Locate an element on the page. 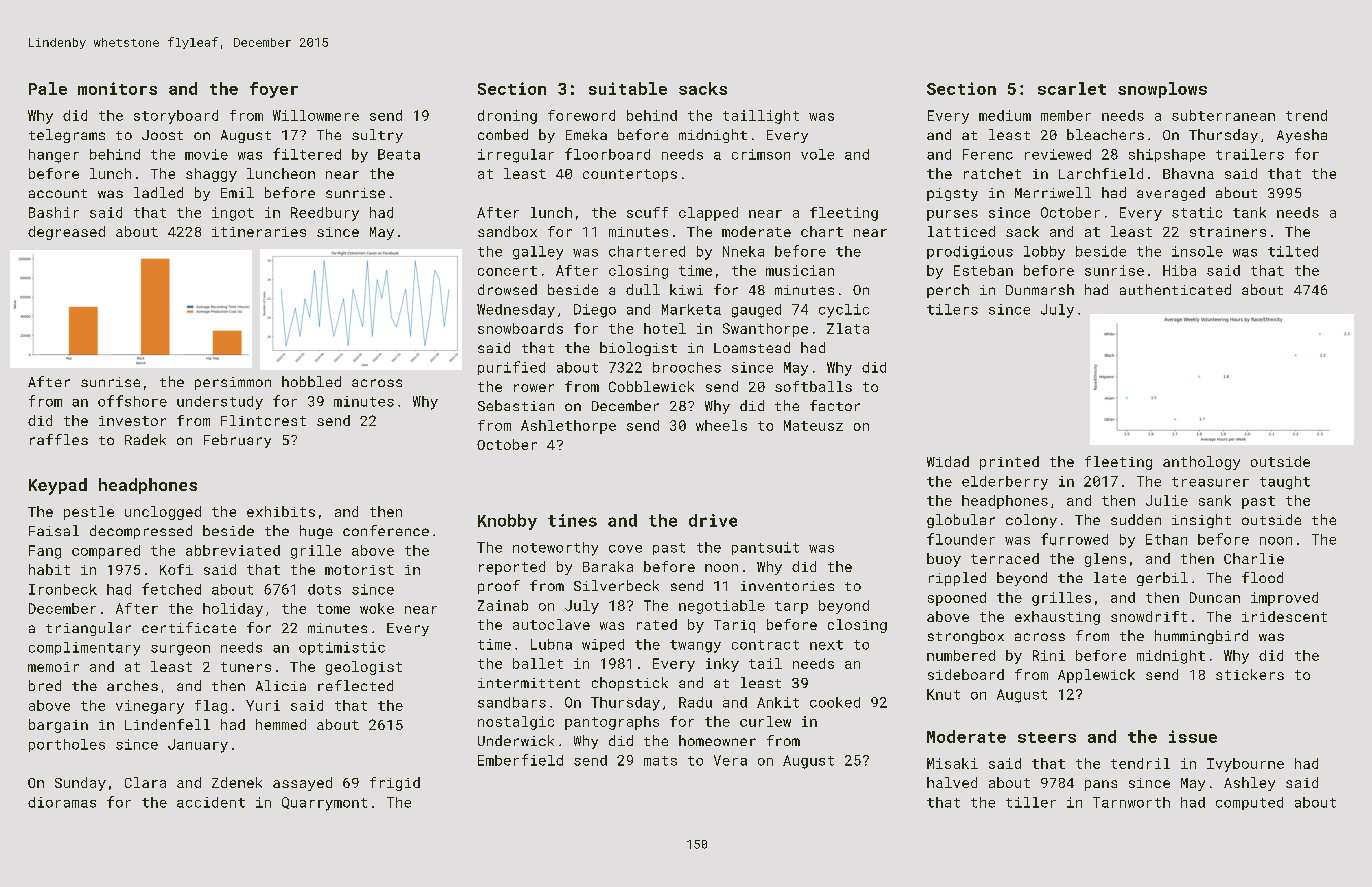 The height and width of the image is (887, 1372). Quarrymont is located at coordinates (324, 804).
